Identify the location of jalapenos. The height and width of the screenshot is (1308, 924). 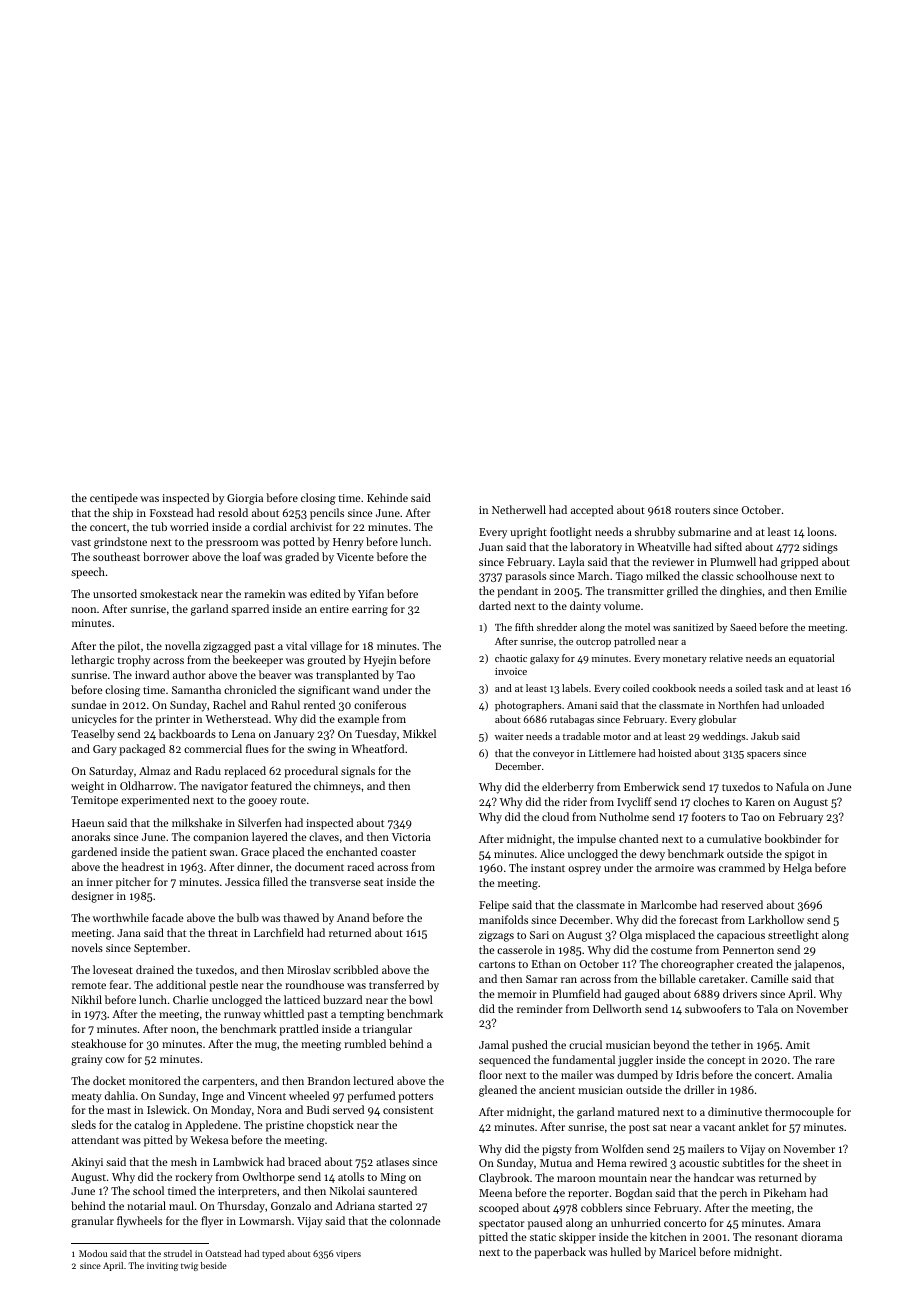
(817, 965).
